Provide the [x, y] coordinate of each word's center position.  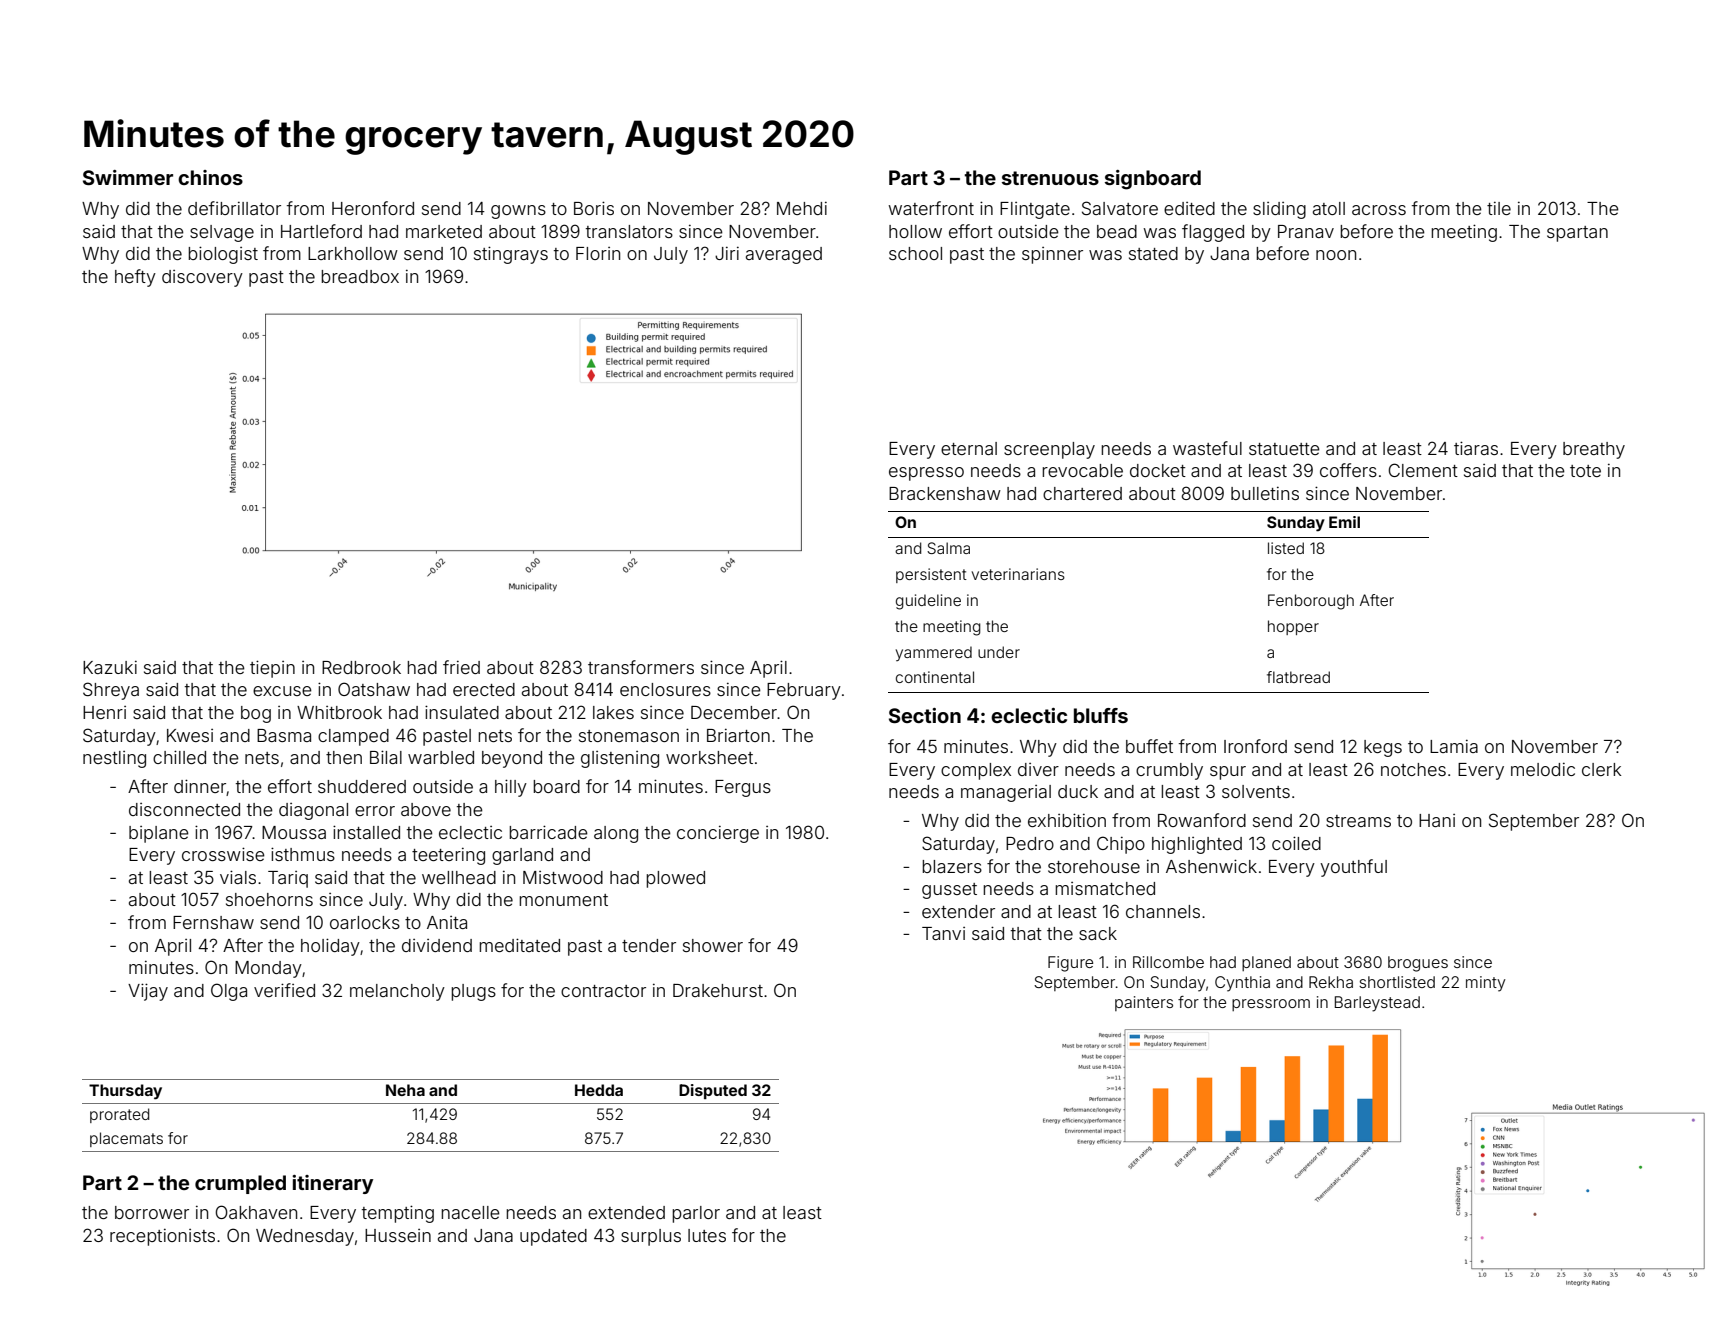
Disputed [713, 1091]
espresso [926, 474]
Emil [1344, 522]
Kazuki [110, 667]
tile [1499, 208]
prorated [119, 1115]
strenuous [1050, 178]
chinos [210, 177]
